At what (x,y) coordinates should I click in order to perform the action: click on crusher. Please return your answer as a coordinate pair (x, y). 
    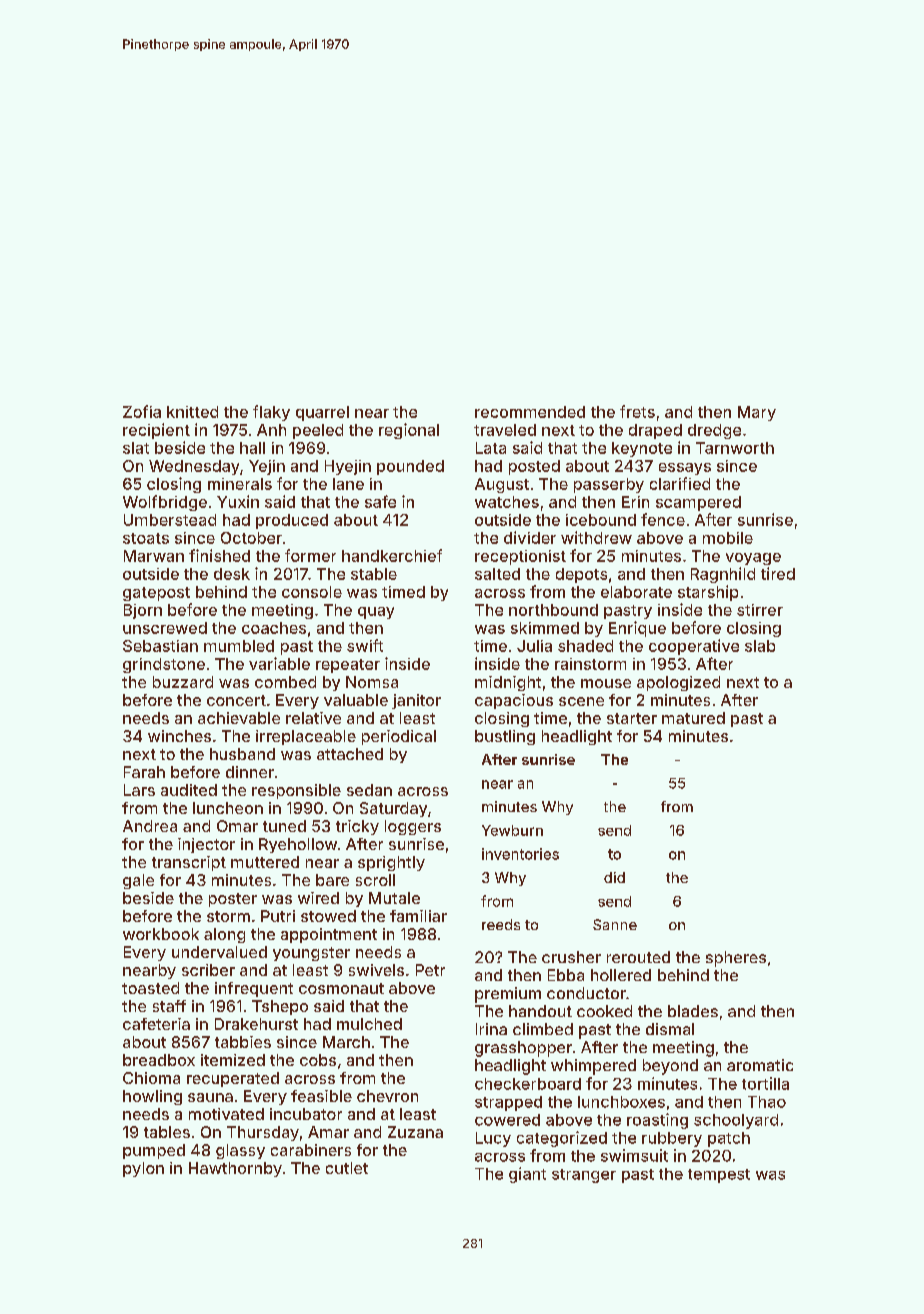
    Looking at the image, I should click on (571, 957).
